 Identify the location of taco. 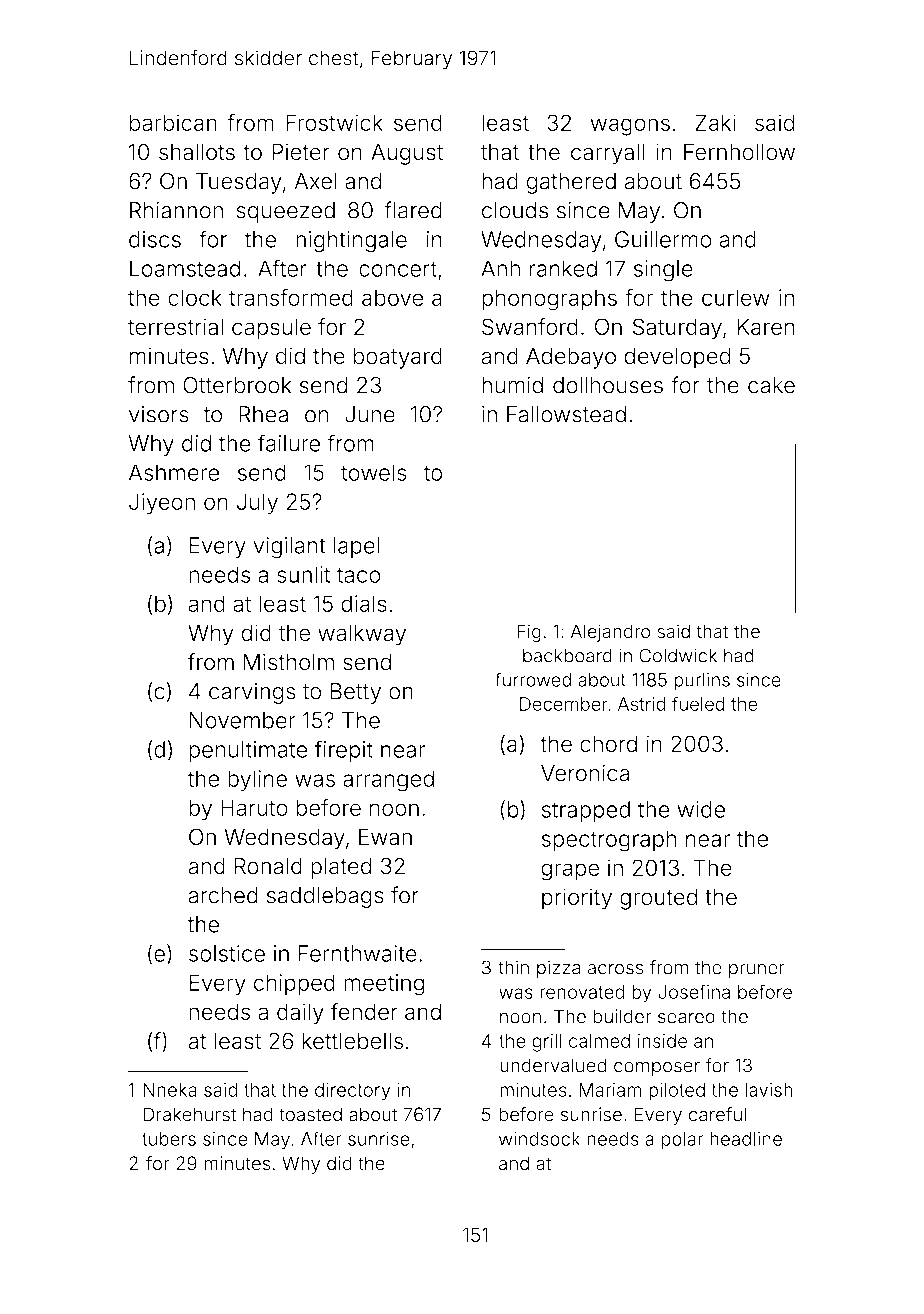
(359, 575).
